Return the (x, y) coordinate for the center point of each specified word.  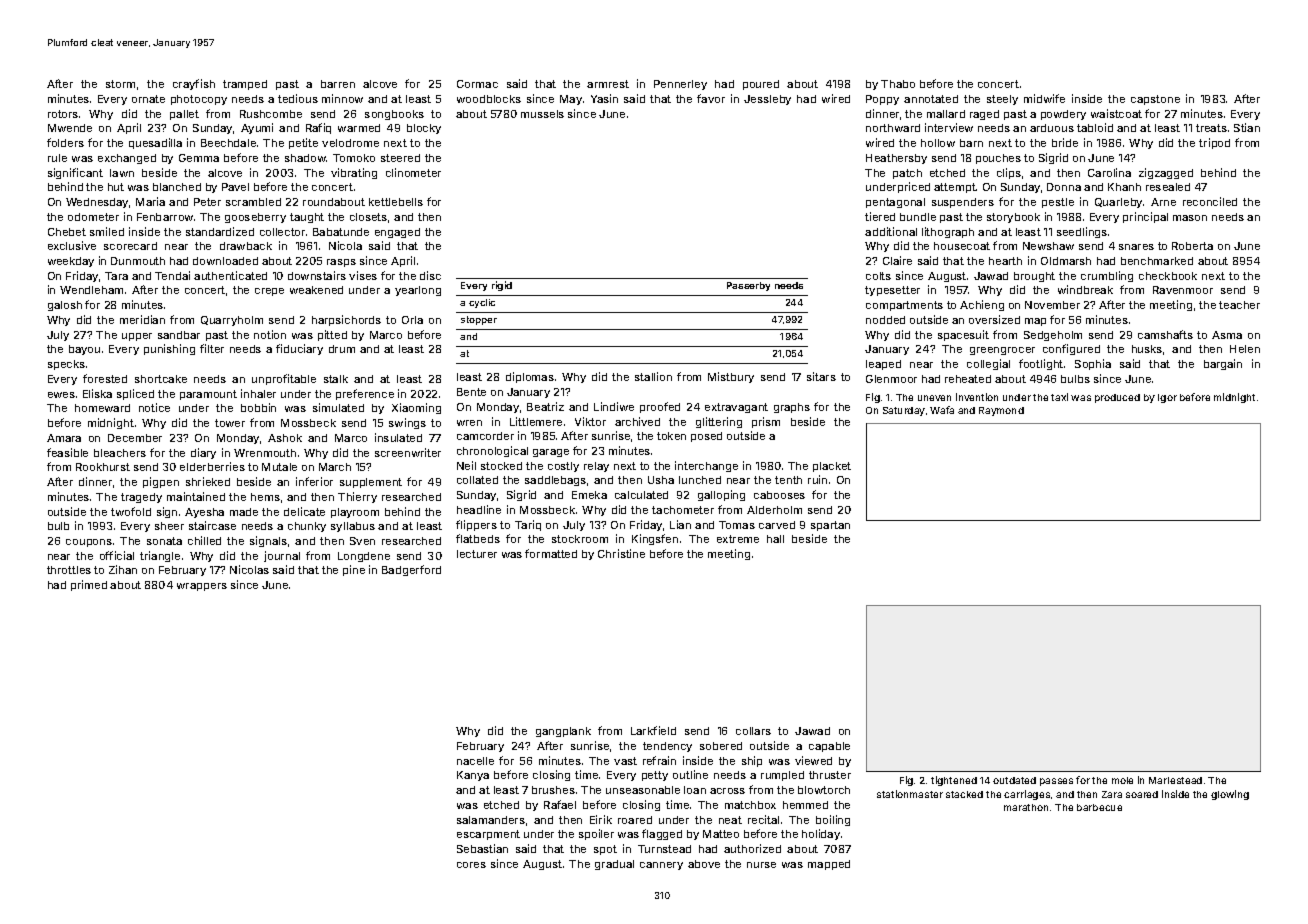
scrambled (253, 202)
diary (203, 453)
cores (471, 865)
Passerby (748, 286)
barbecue (1099, 807)
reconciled (1210, 201)
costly (563, 467)
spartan (830, 526)
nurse (761, 865)
